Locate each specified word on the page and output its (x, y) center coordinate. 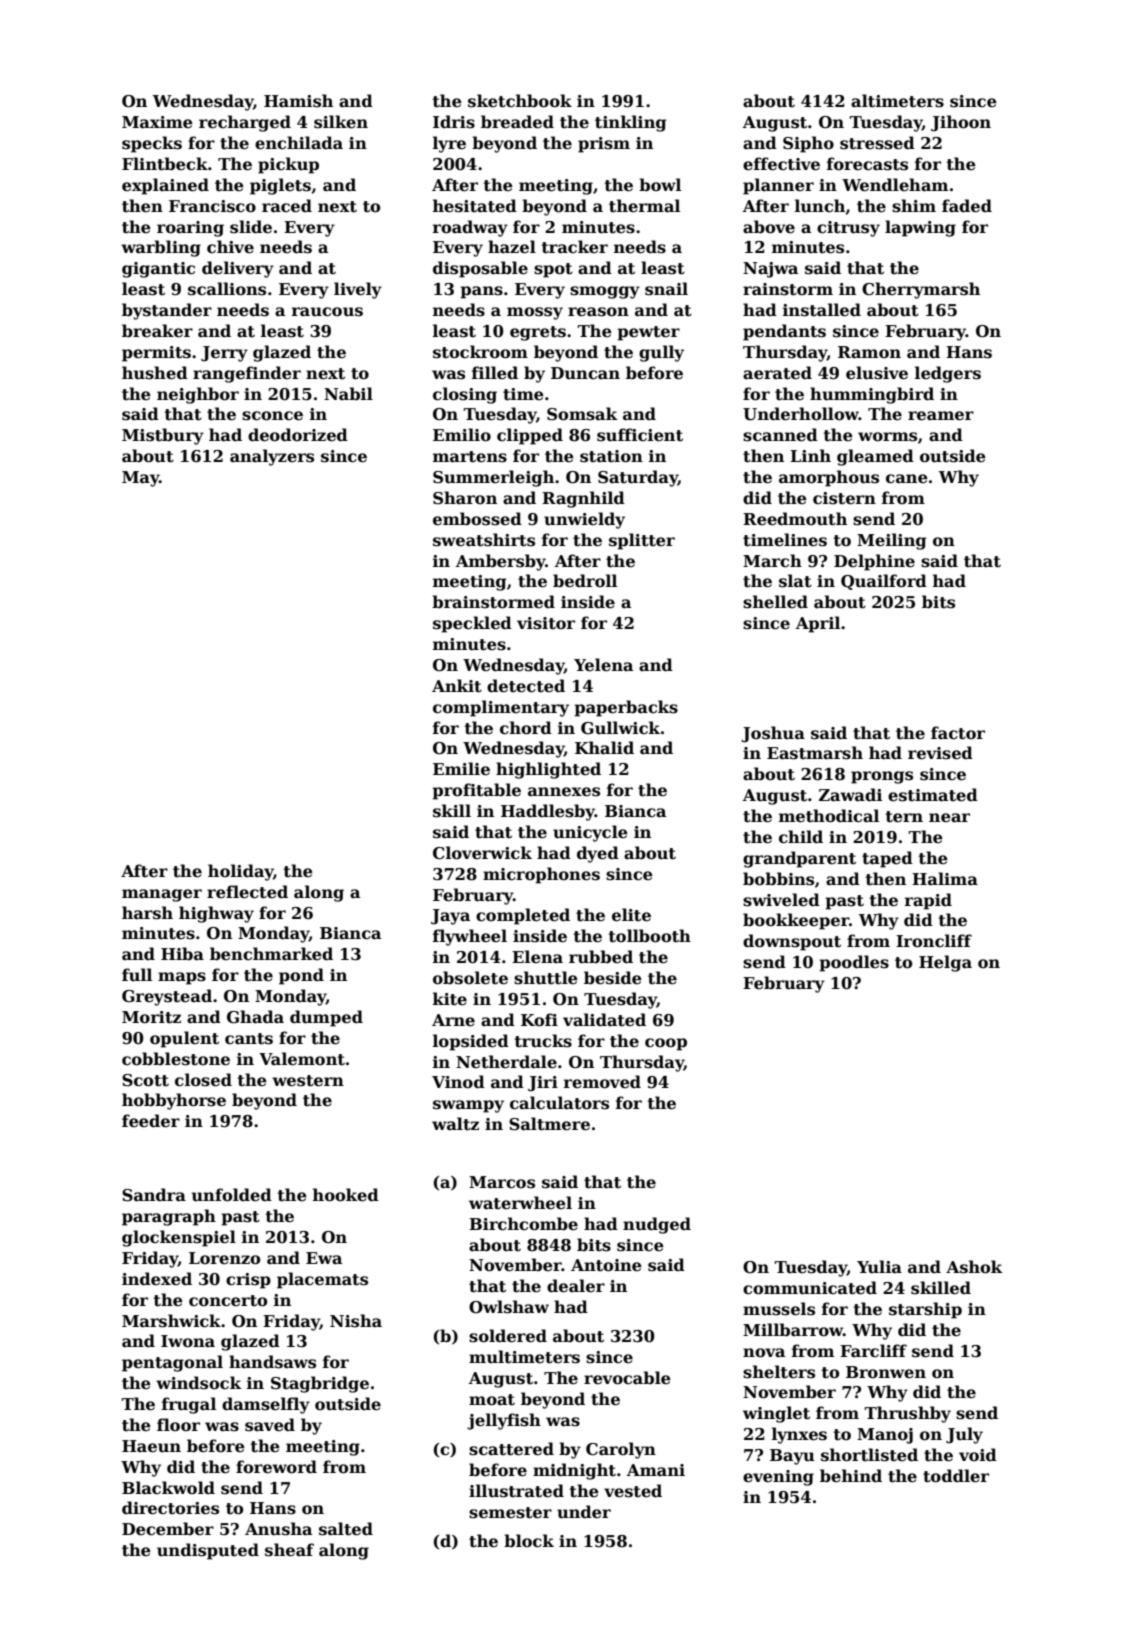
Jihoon (961, 123)
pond (301, 976)
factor (958, 733)
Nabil (348, 393)
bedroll (585, 581)
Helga (945, 963)
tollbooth (650, 936)
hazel (512, 247)
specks (152, 144)
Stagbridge (320, 1384)
